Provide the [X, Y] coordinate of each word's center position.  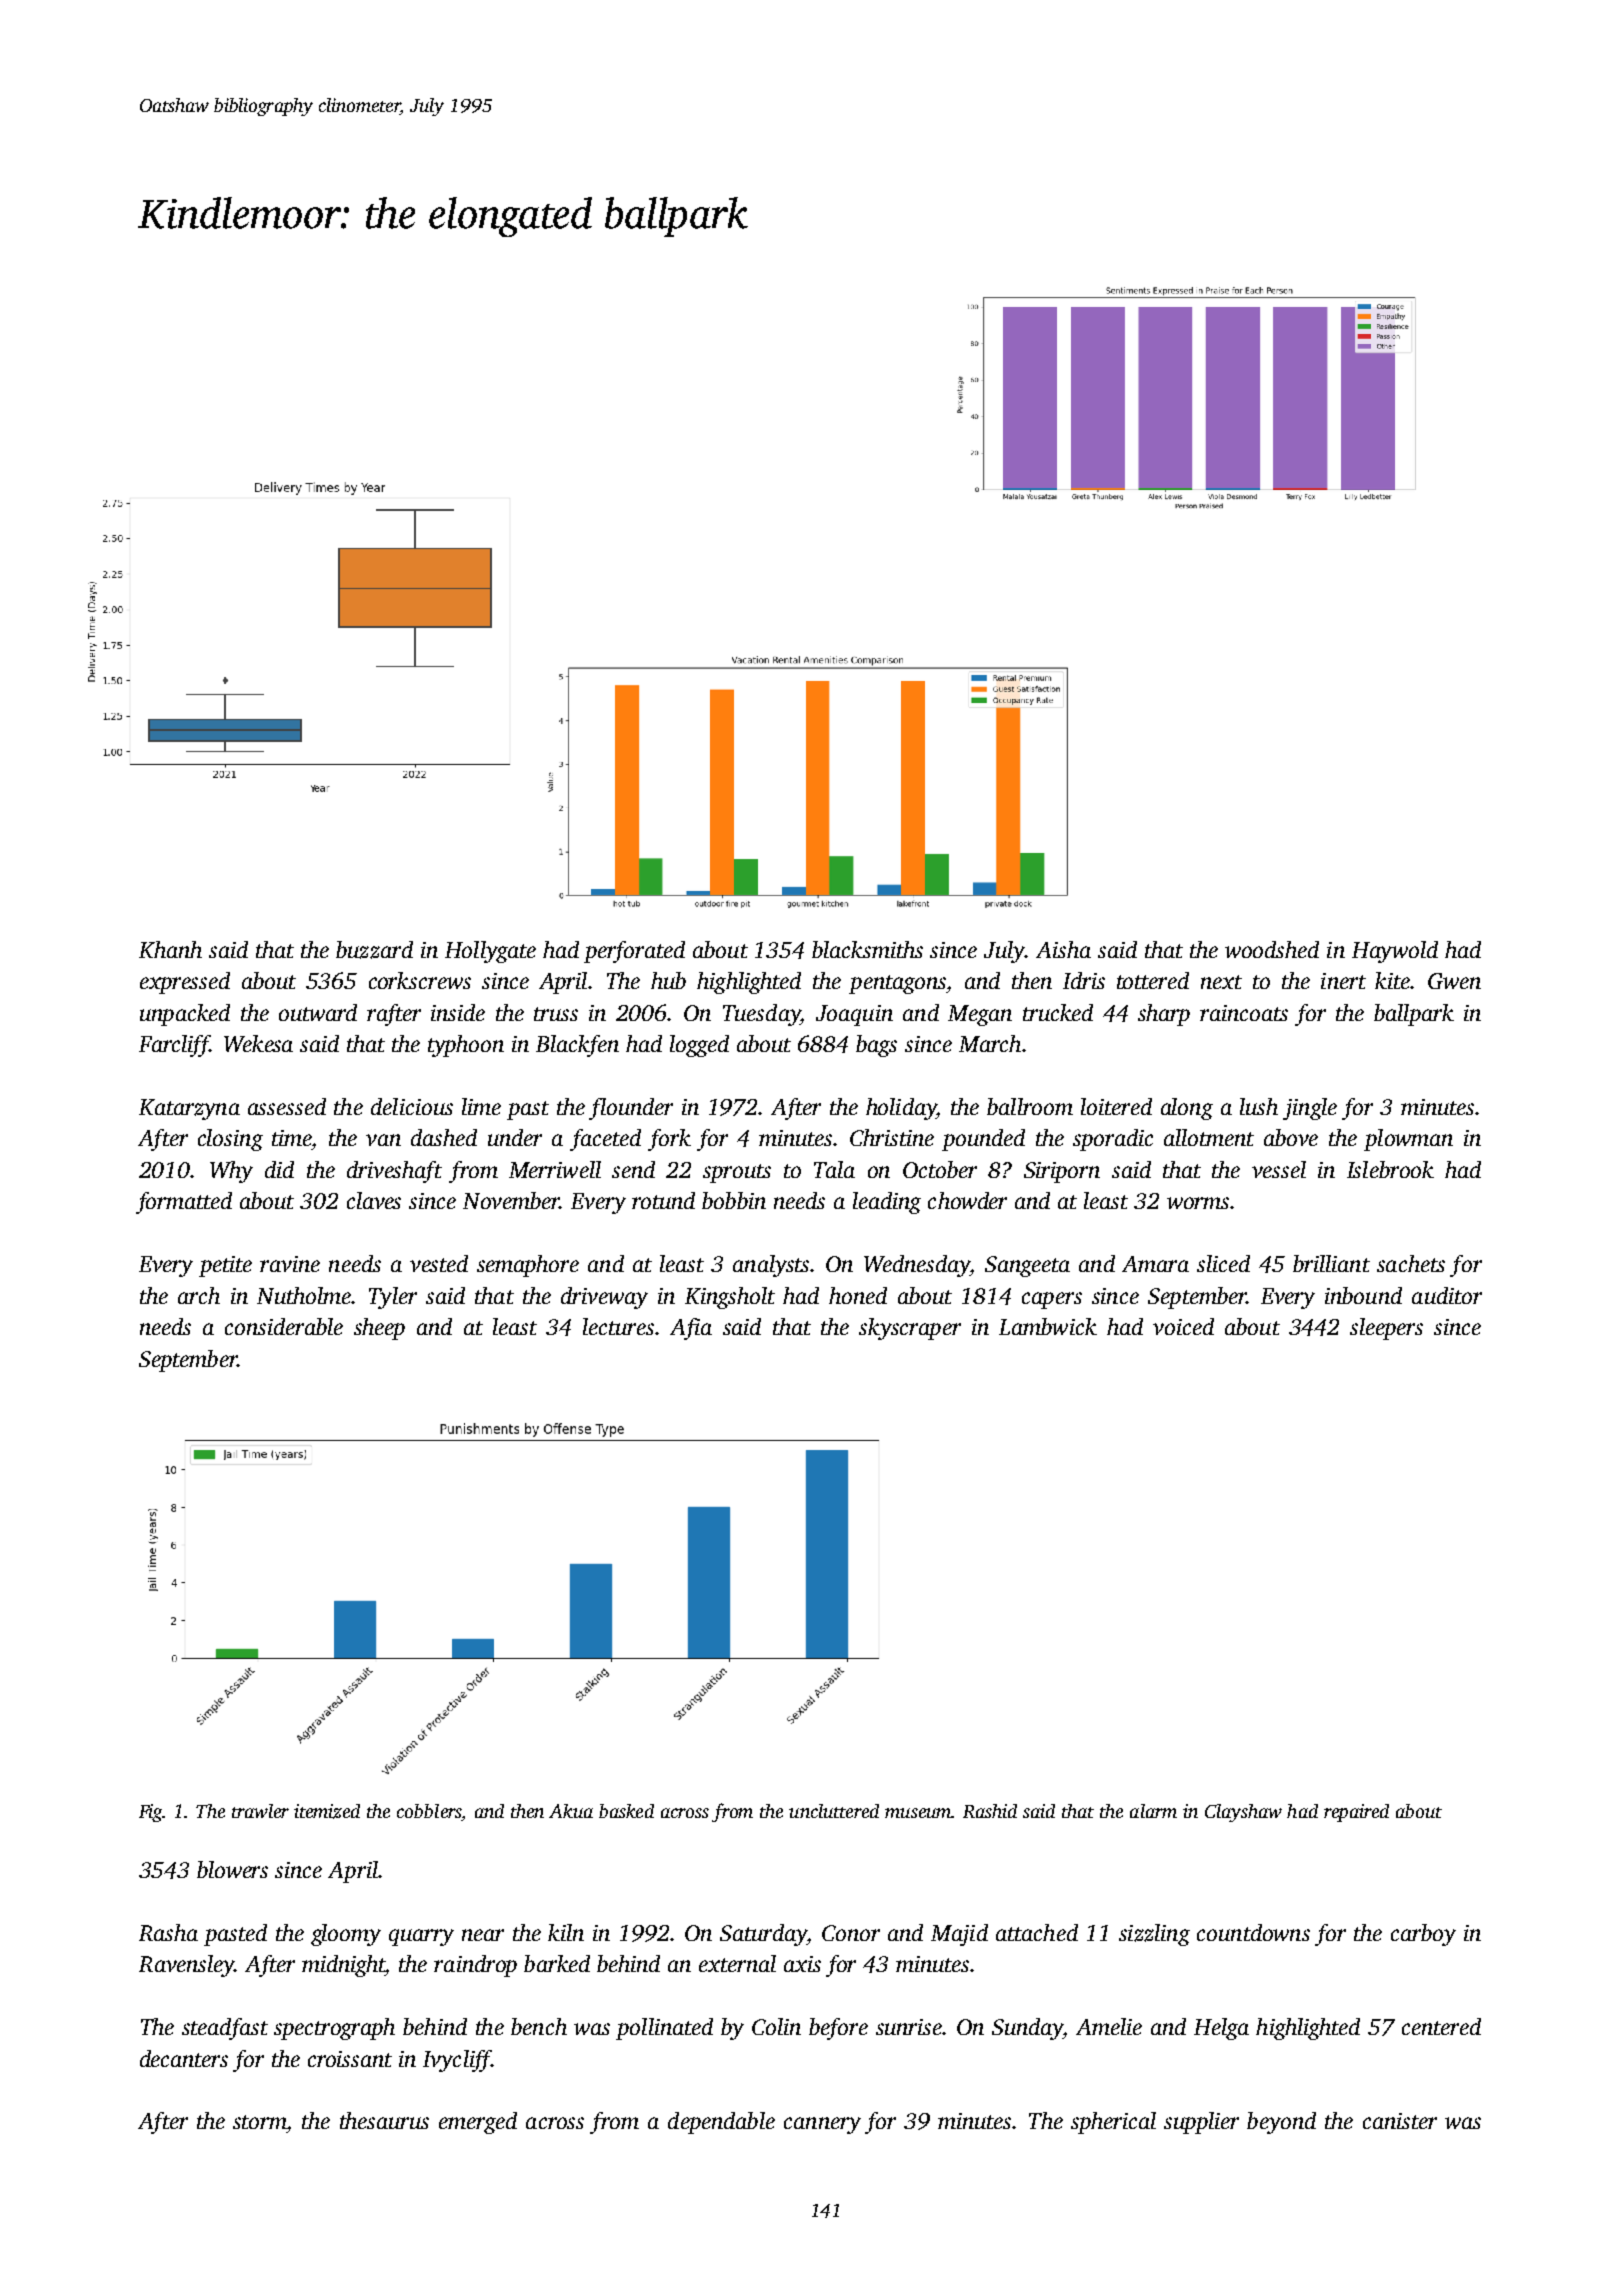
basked [626, 1811]
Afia [691, 1329]
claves [374, 1200]
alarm [1153, 1811]
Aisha [1063, 949]
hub [668, 980]
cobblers [429, 1812]
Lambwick [1048, 1326]
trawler [260, 1811]
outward [318, 1012]
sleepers [1386, 1329]
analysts [771, 1266]
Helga [1221, 2029]
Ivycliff [457, 2061]
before [838, 2029]
